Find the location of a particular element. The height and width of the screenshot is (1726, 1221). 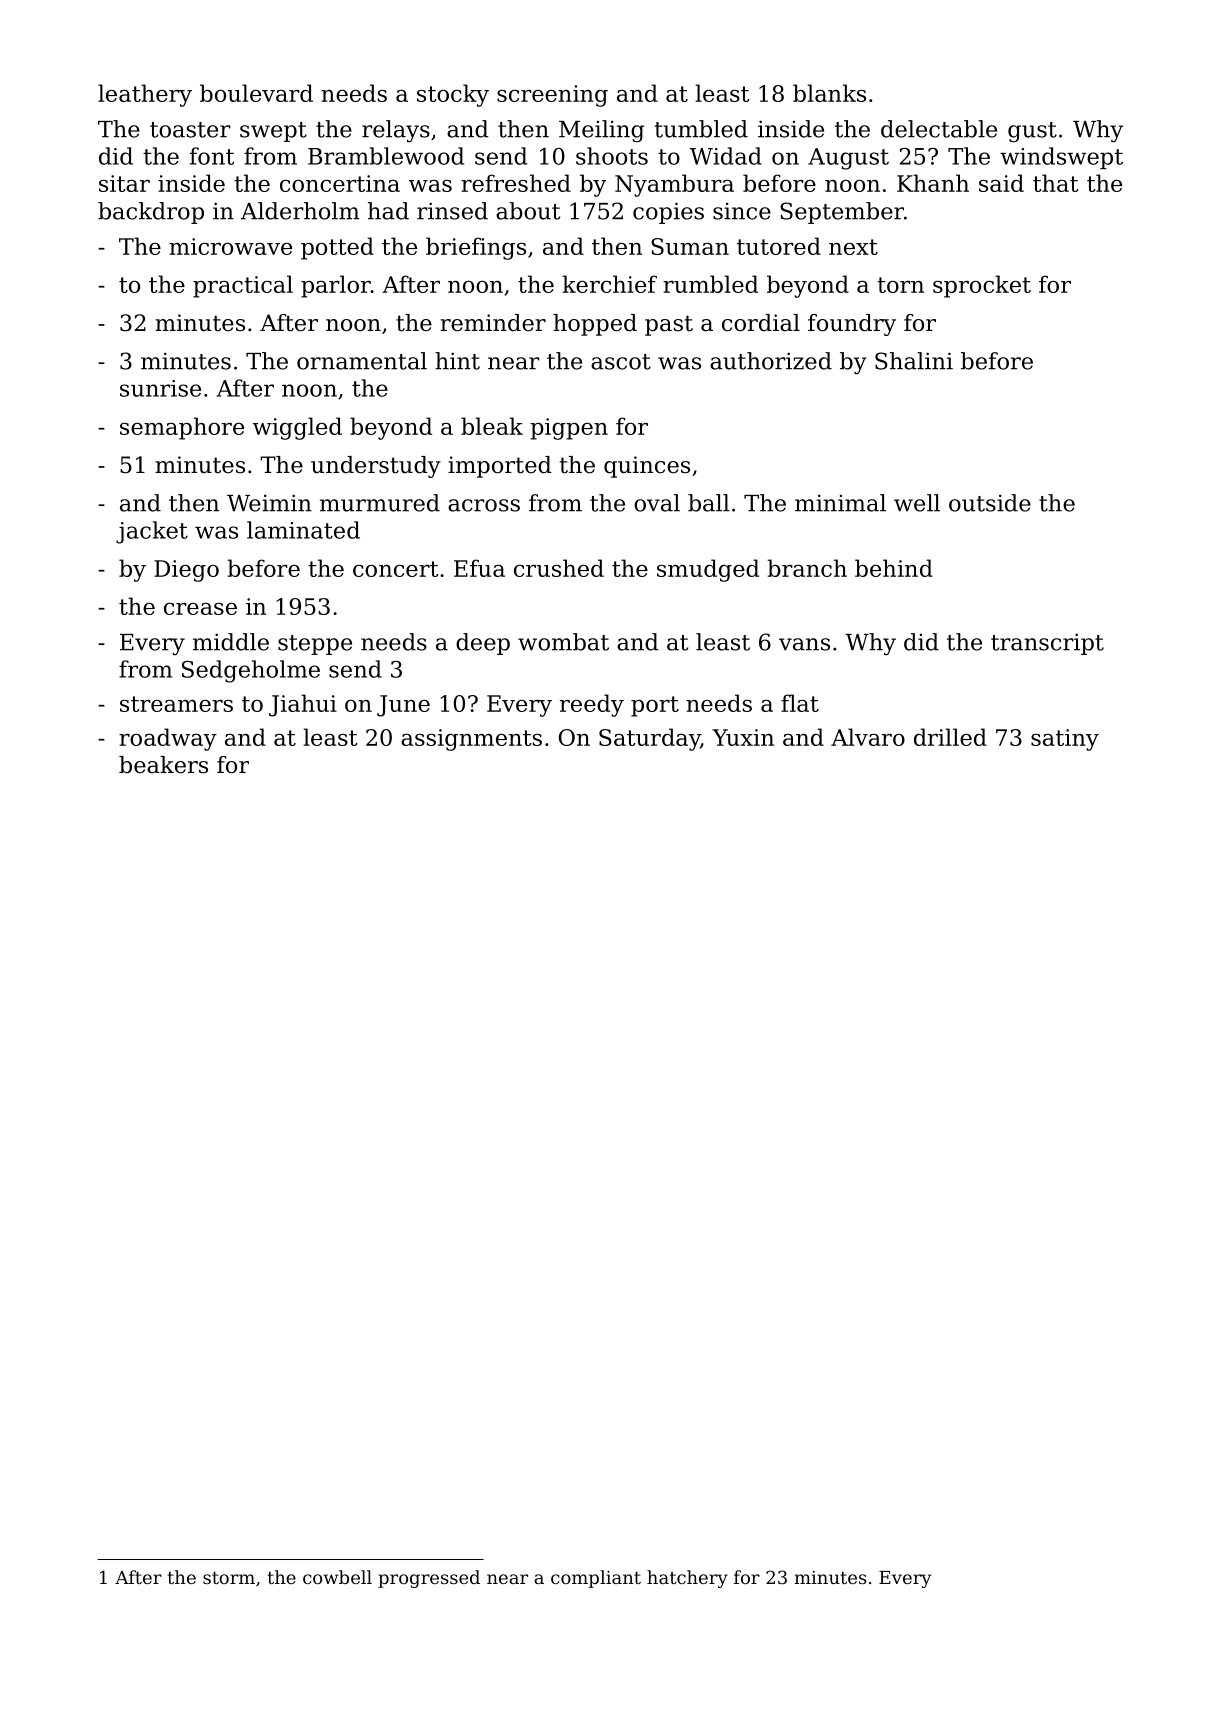

Shalini is located at coordinates (914, 361).
